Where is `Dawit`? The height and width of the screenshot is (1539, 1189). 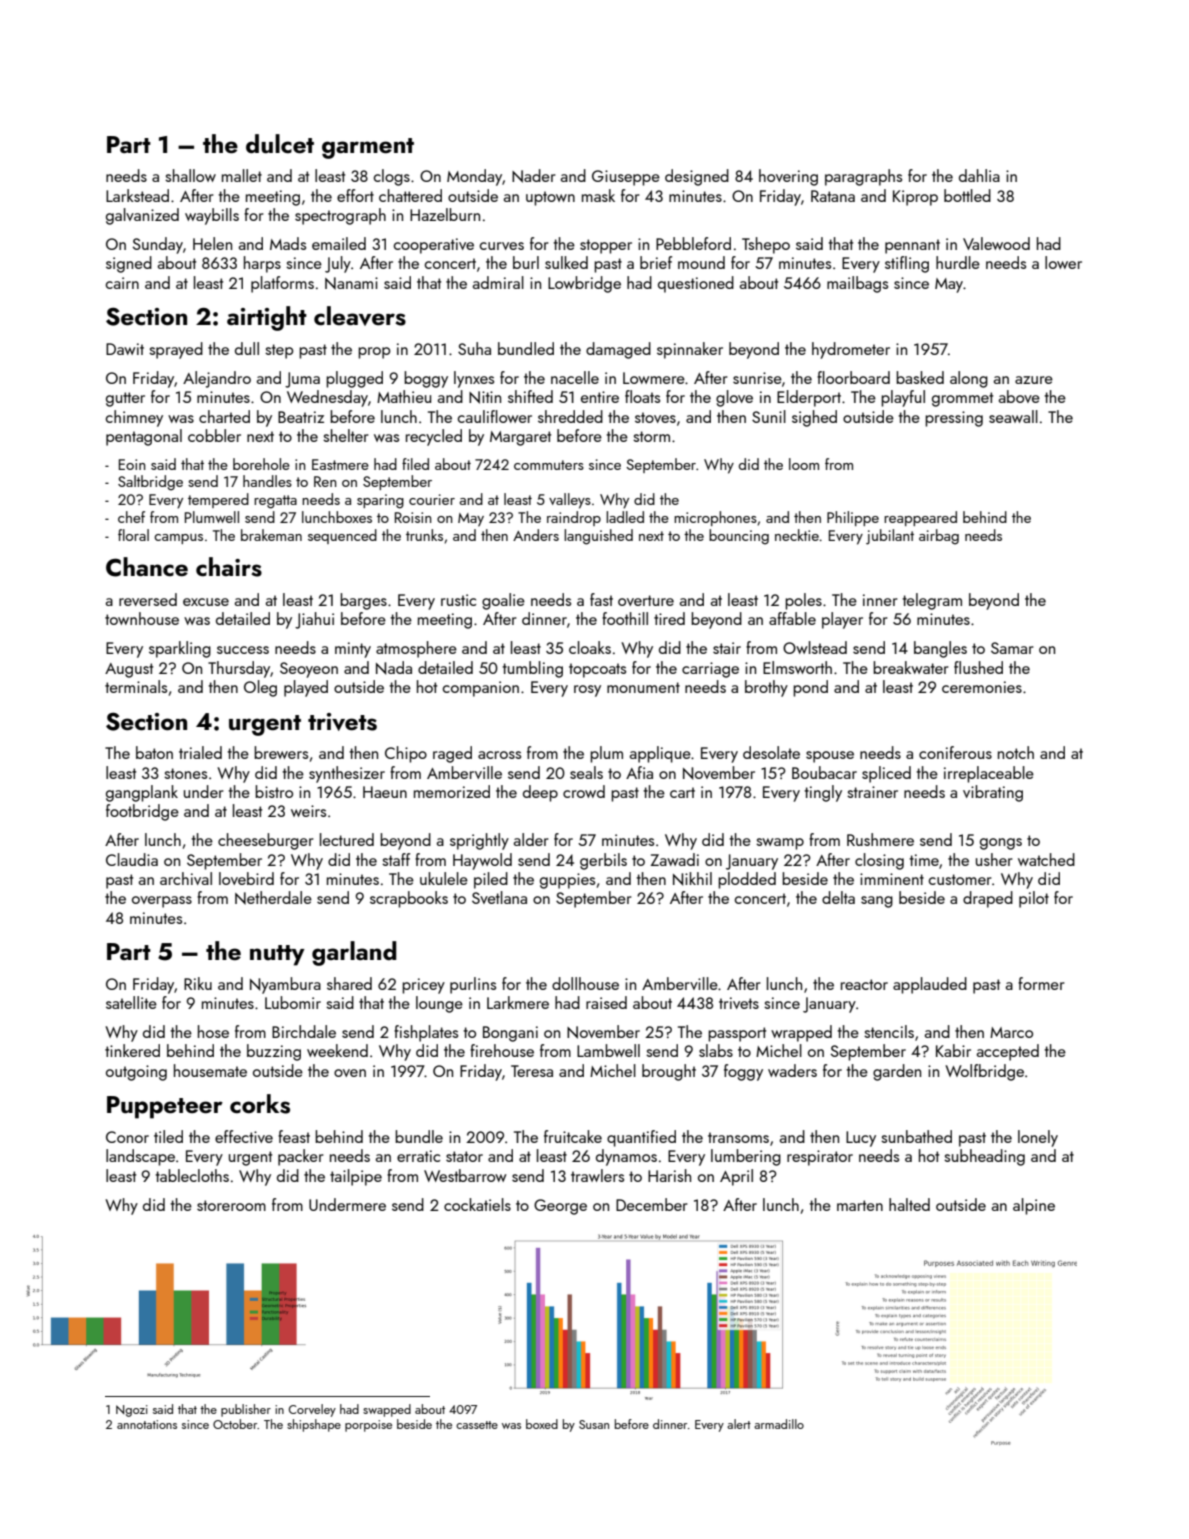 Dawit is located at coordinates (125, 349).
